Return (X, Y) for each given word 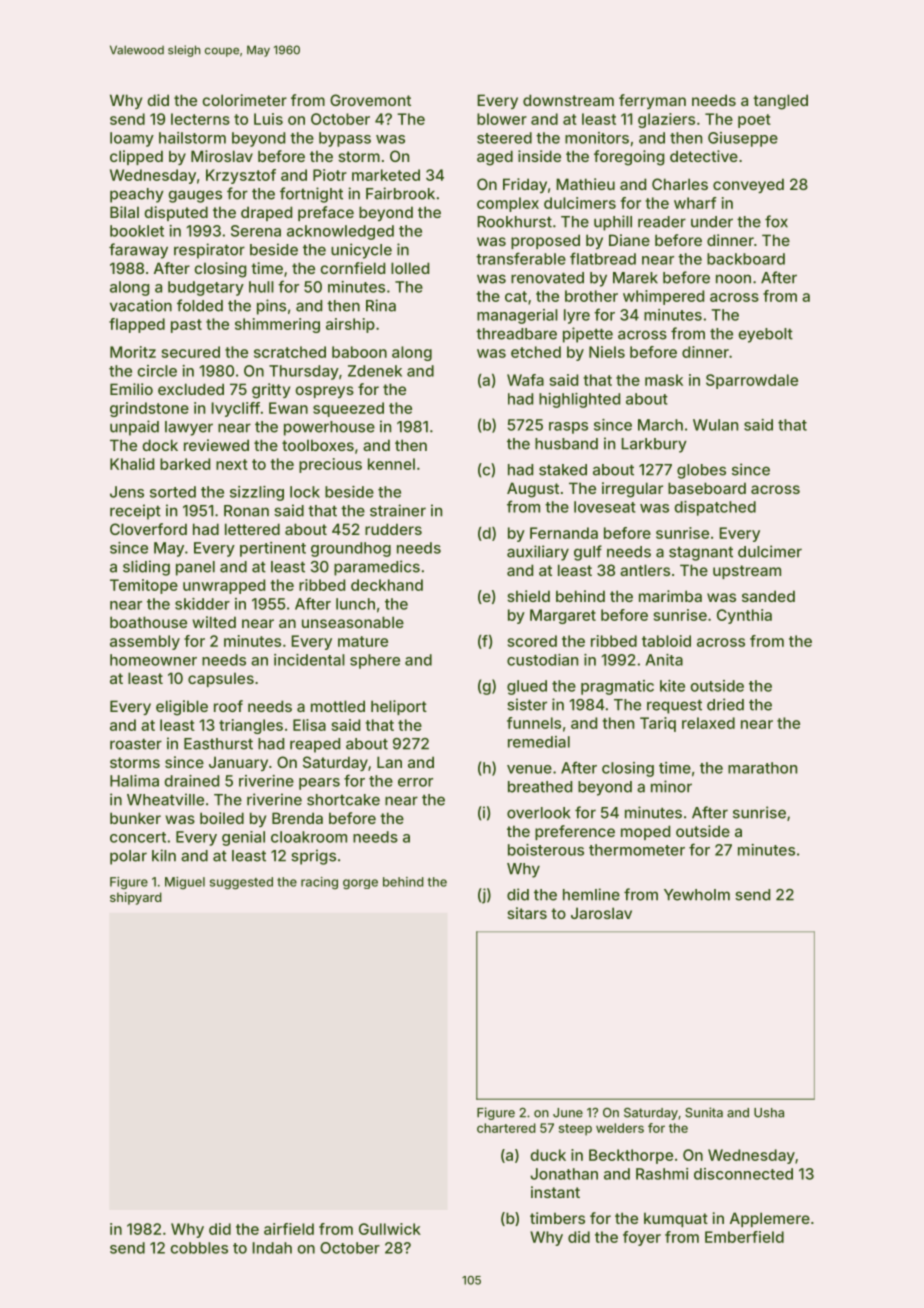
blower (502, 119)
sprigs (313, 857)
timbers (557, 1218)
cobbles (199, 1248)
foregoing (629, 158)
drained (191, 781)
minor (671, 786)
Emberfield (744, 1237)
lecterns (200, 119)
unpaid (134, 428)
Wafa (525, 380)
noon (733, 279)
